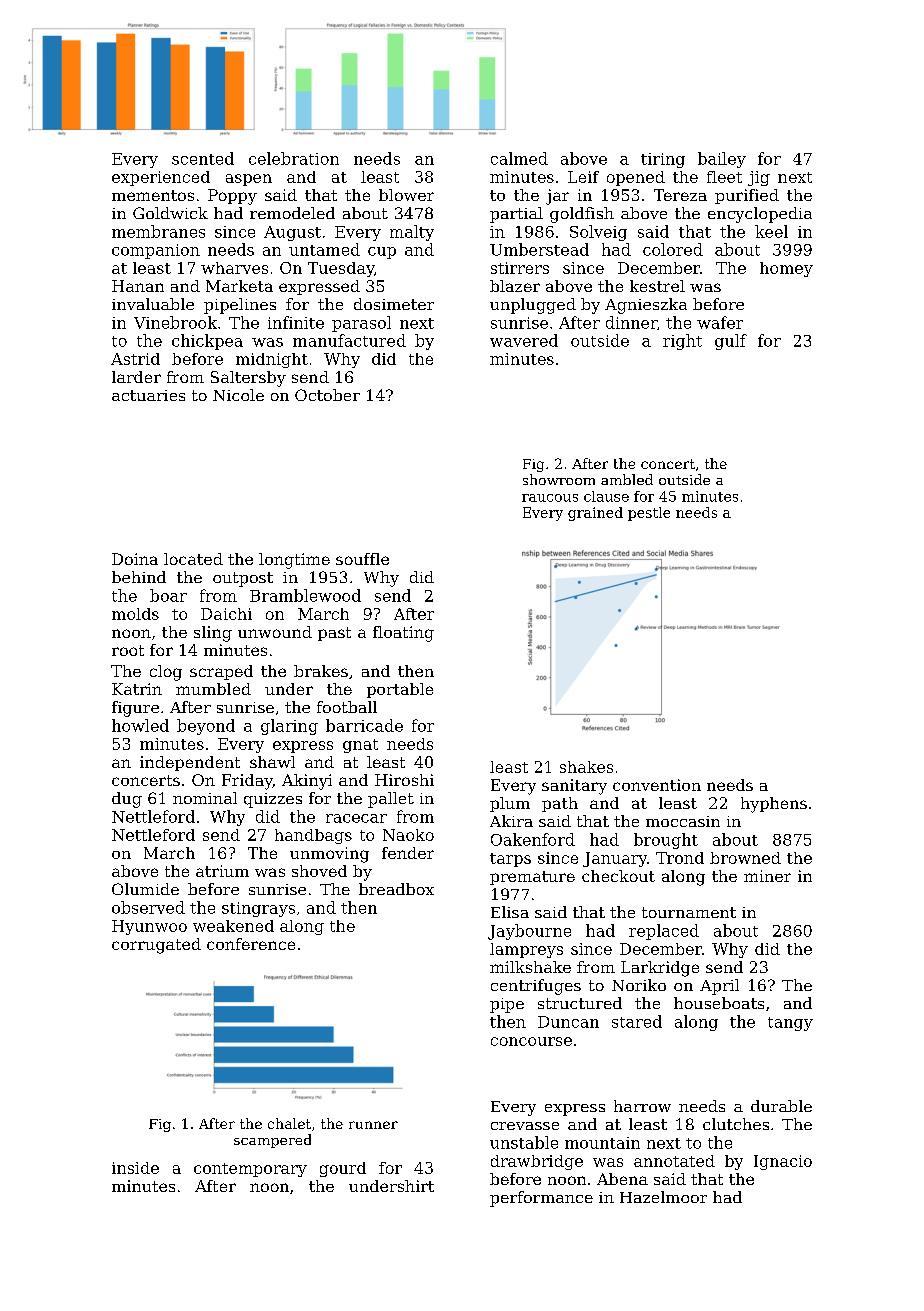  I want to click on replaced, so click(664, 932).
